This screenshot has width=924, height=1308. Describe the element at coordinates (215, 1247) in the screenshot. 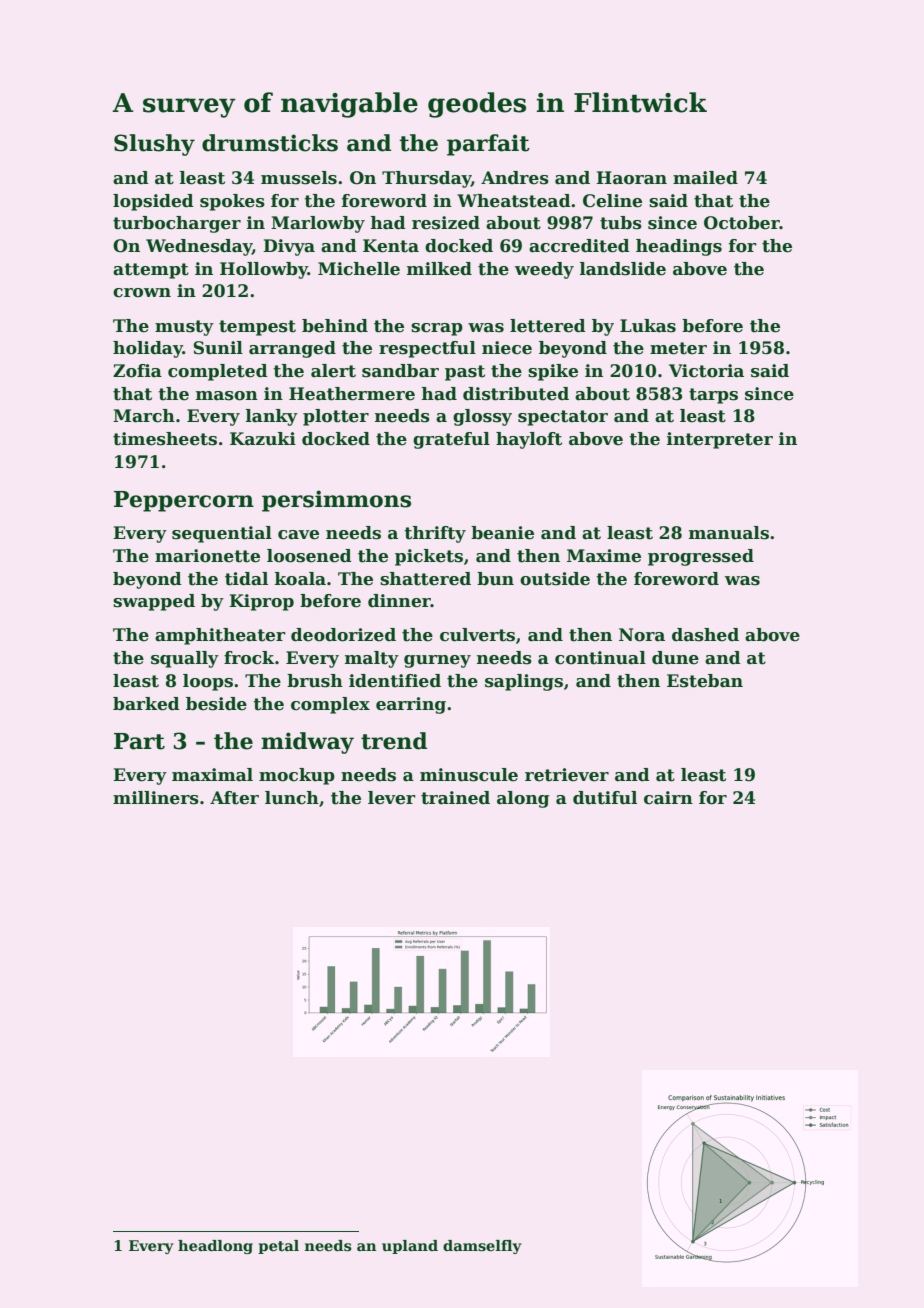

I see `headlong` at that location.
